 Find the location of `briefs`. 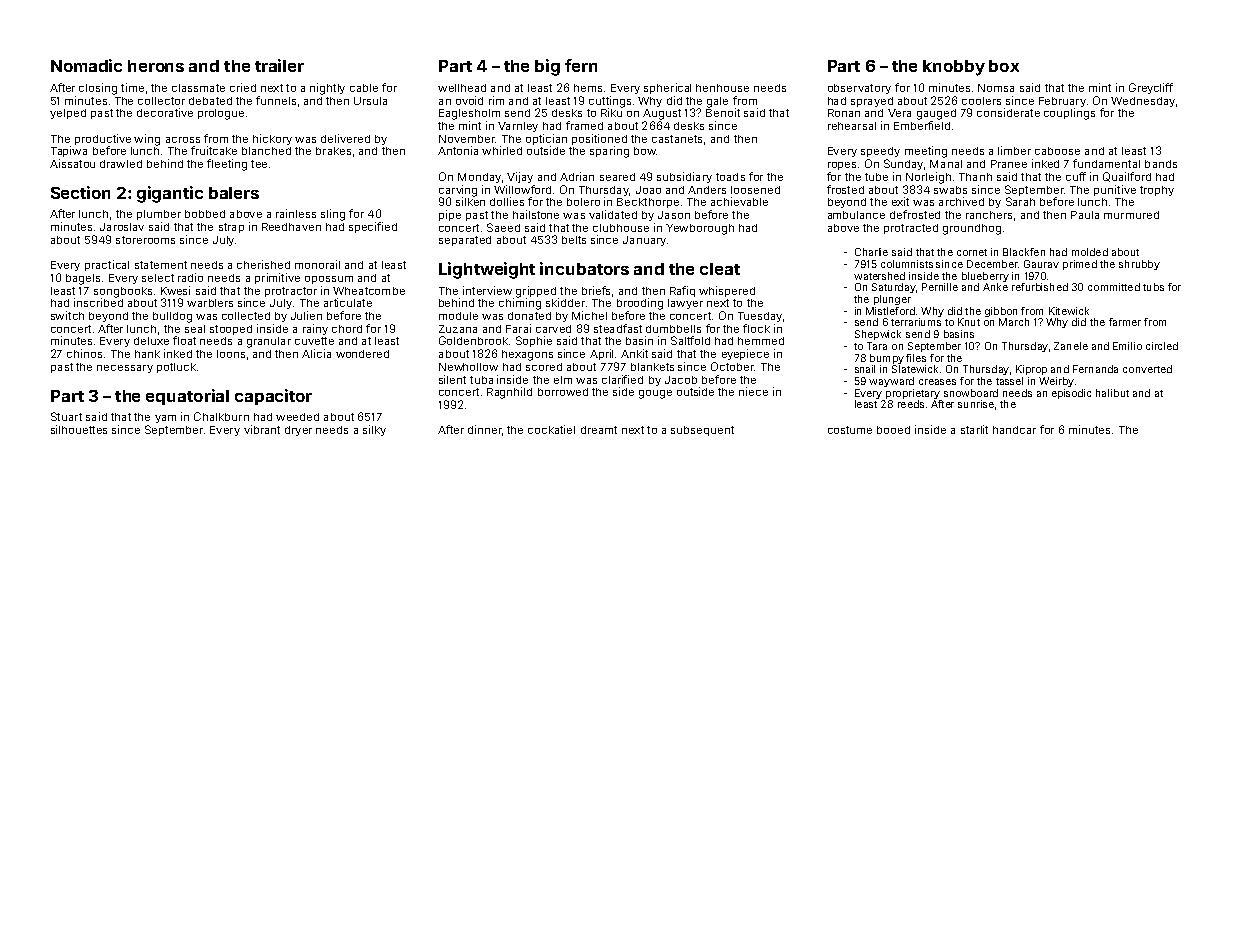

briefs is located at coordinates (596, 290).
